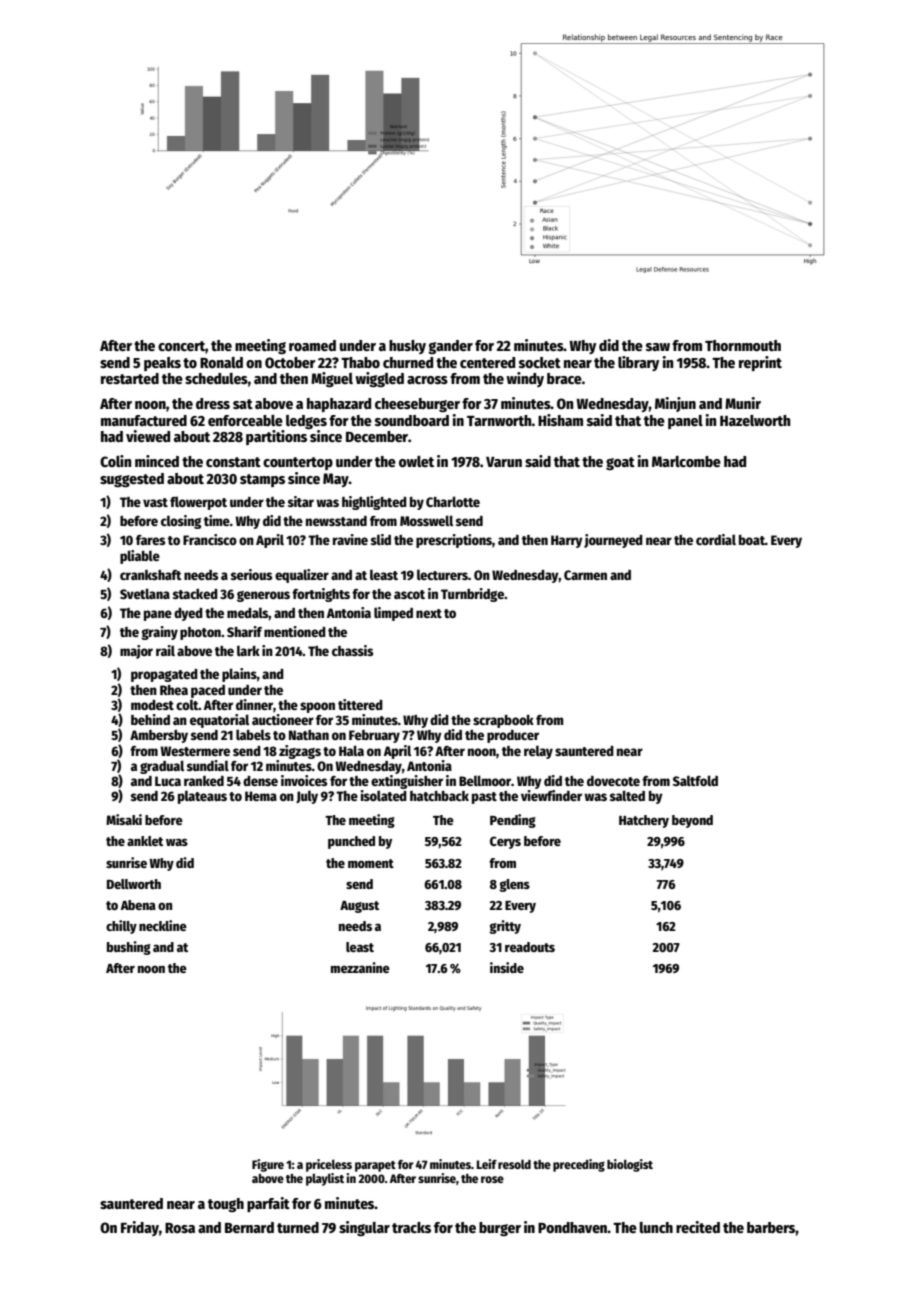  Describe the element at coordinates (507, 967) in the screenshot. I see `inside` at that location.
